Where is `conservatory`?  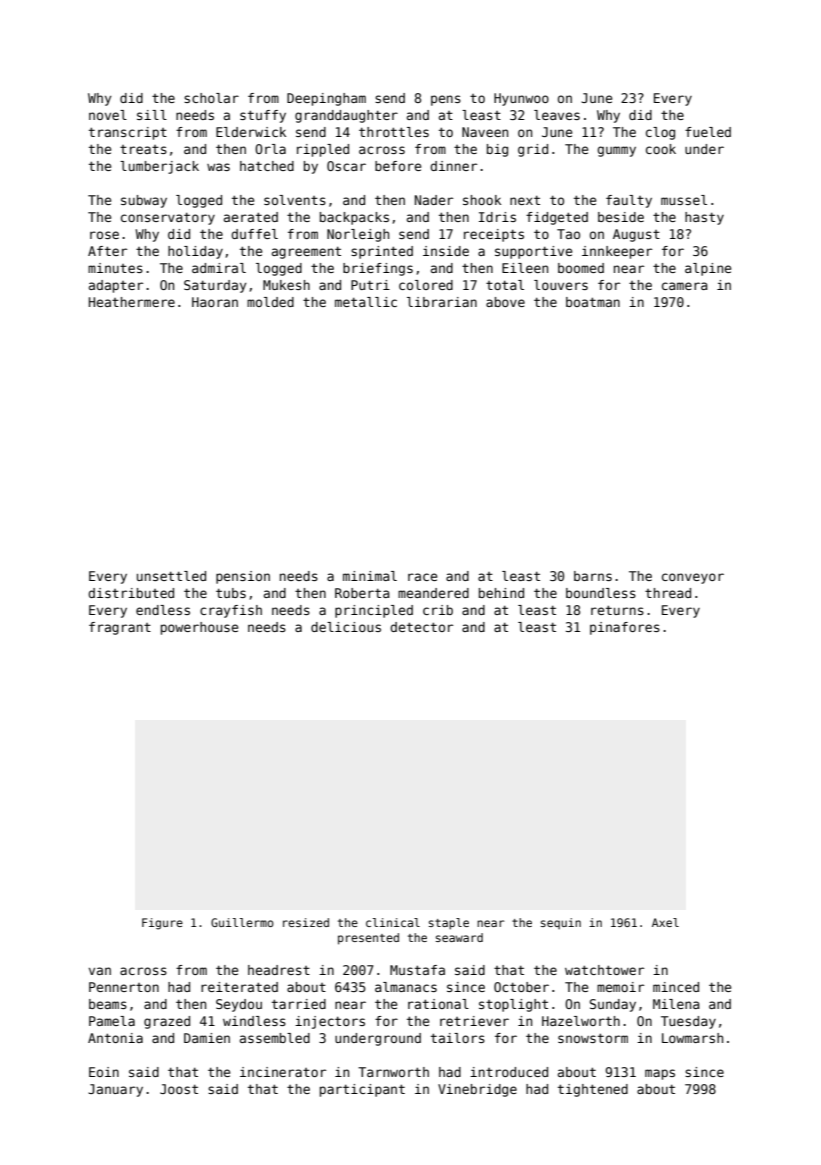
conservatory is located at coordinates (168, 219).
